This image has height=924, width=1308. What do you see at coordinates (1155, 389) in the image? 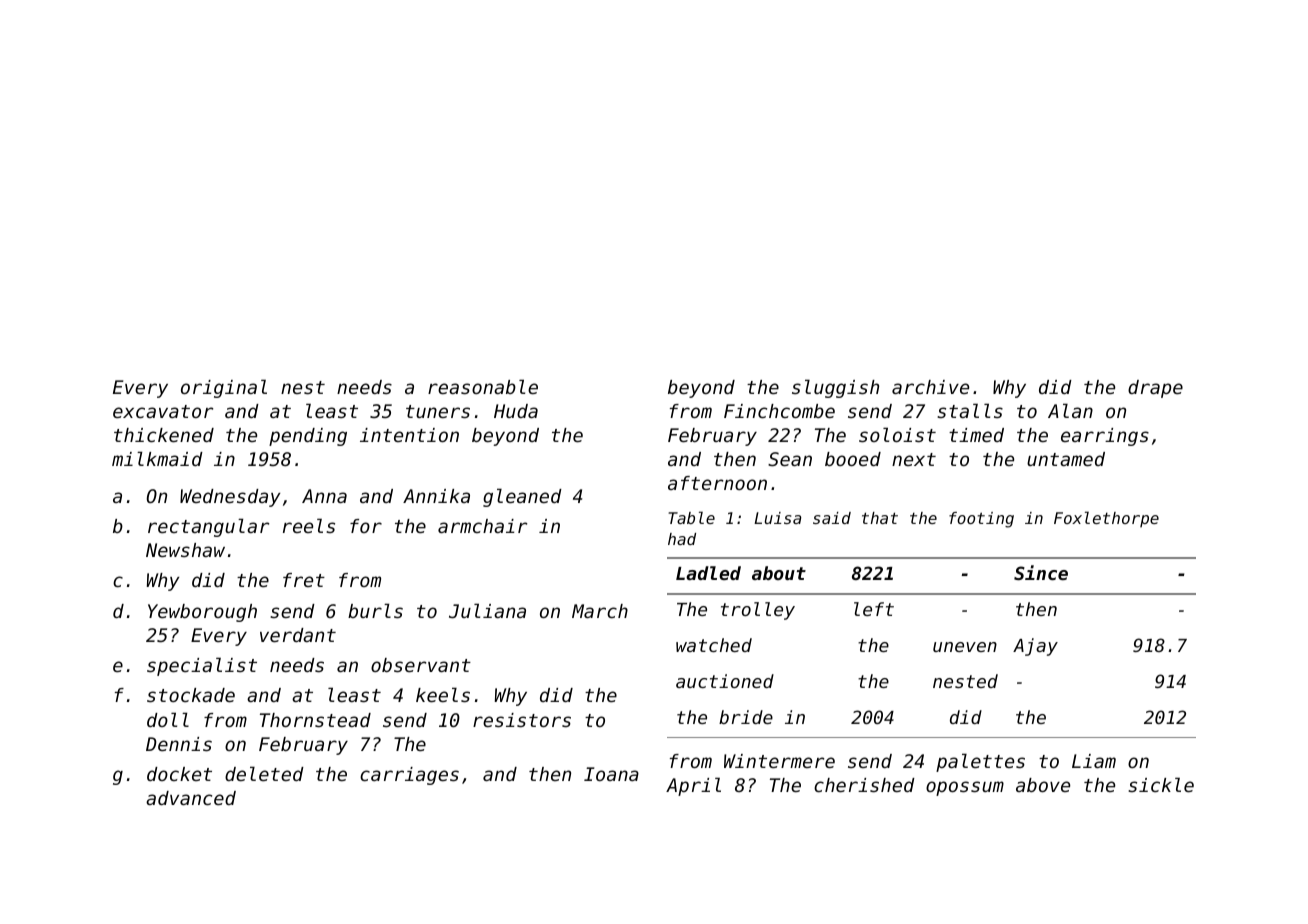
I see `drape` at bounding box center [1155, 389].
